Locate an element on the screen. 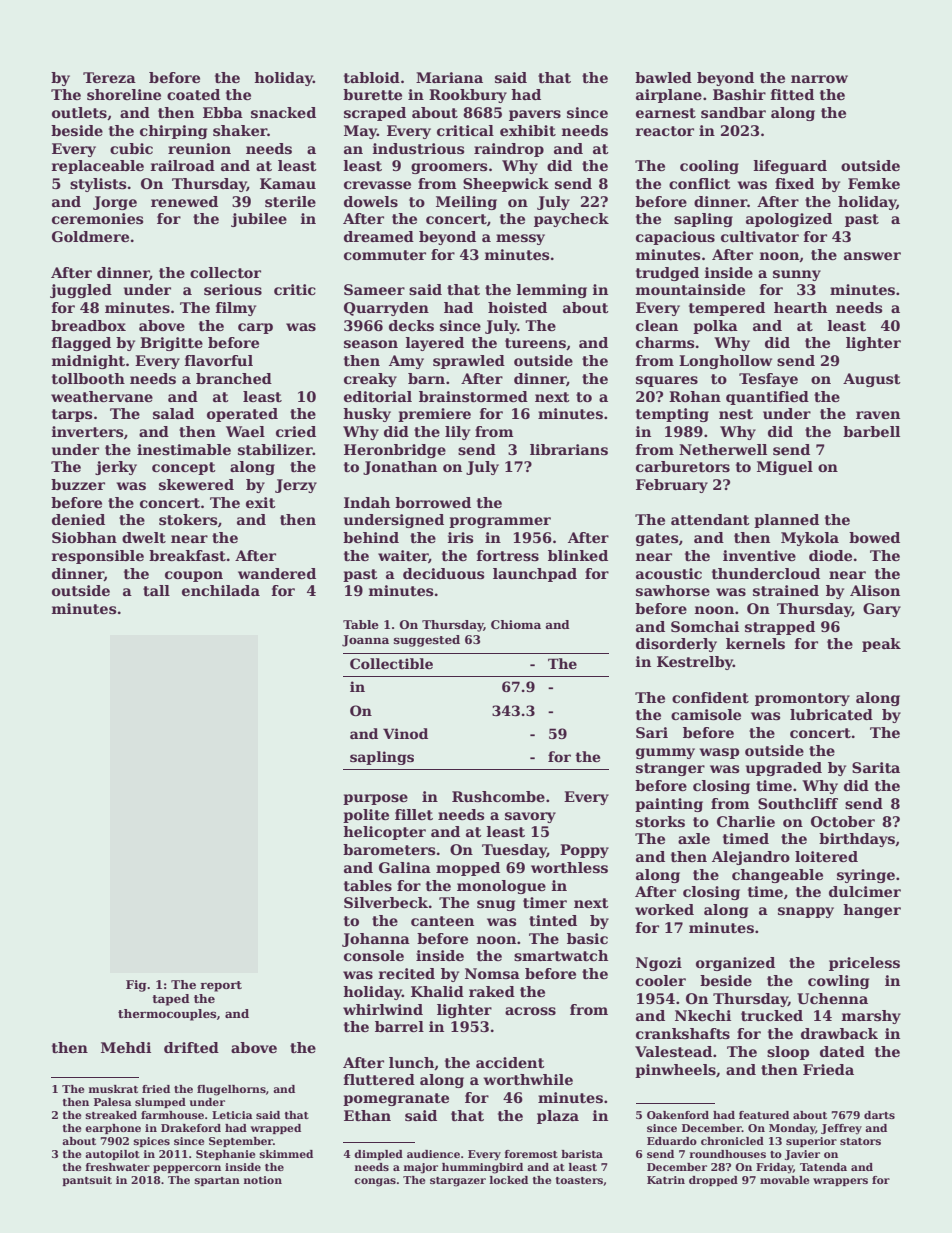  Joanna is located at coordinates (365, 641).
